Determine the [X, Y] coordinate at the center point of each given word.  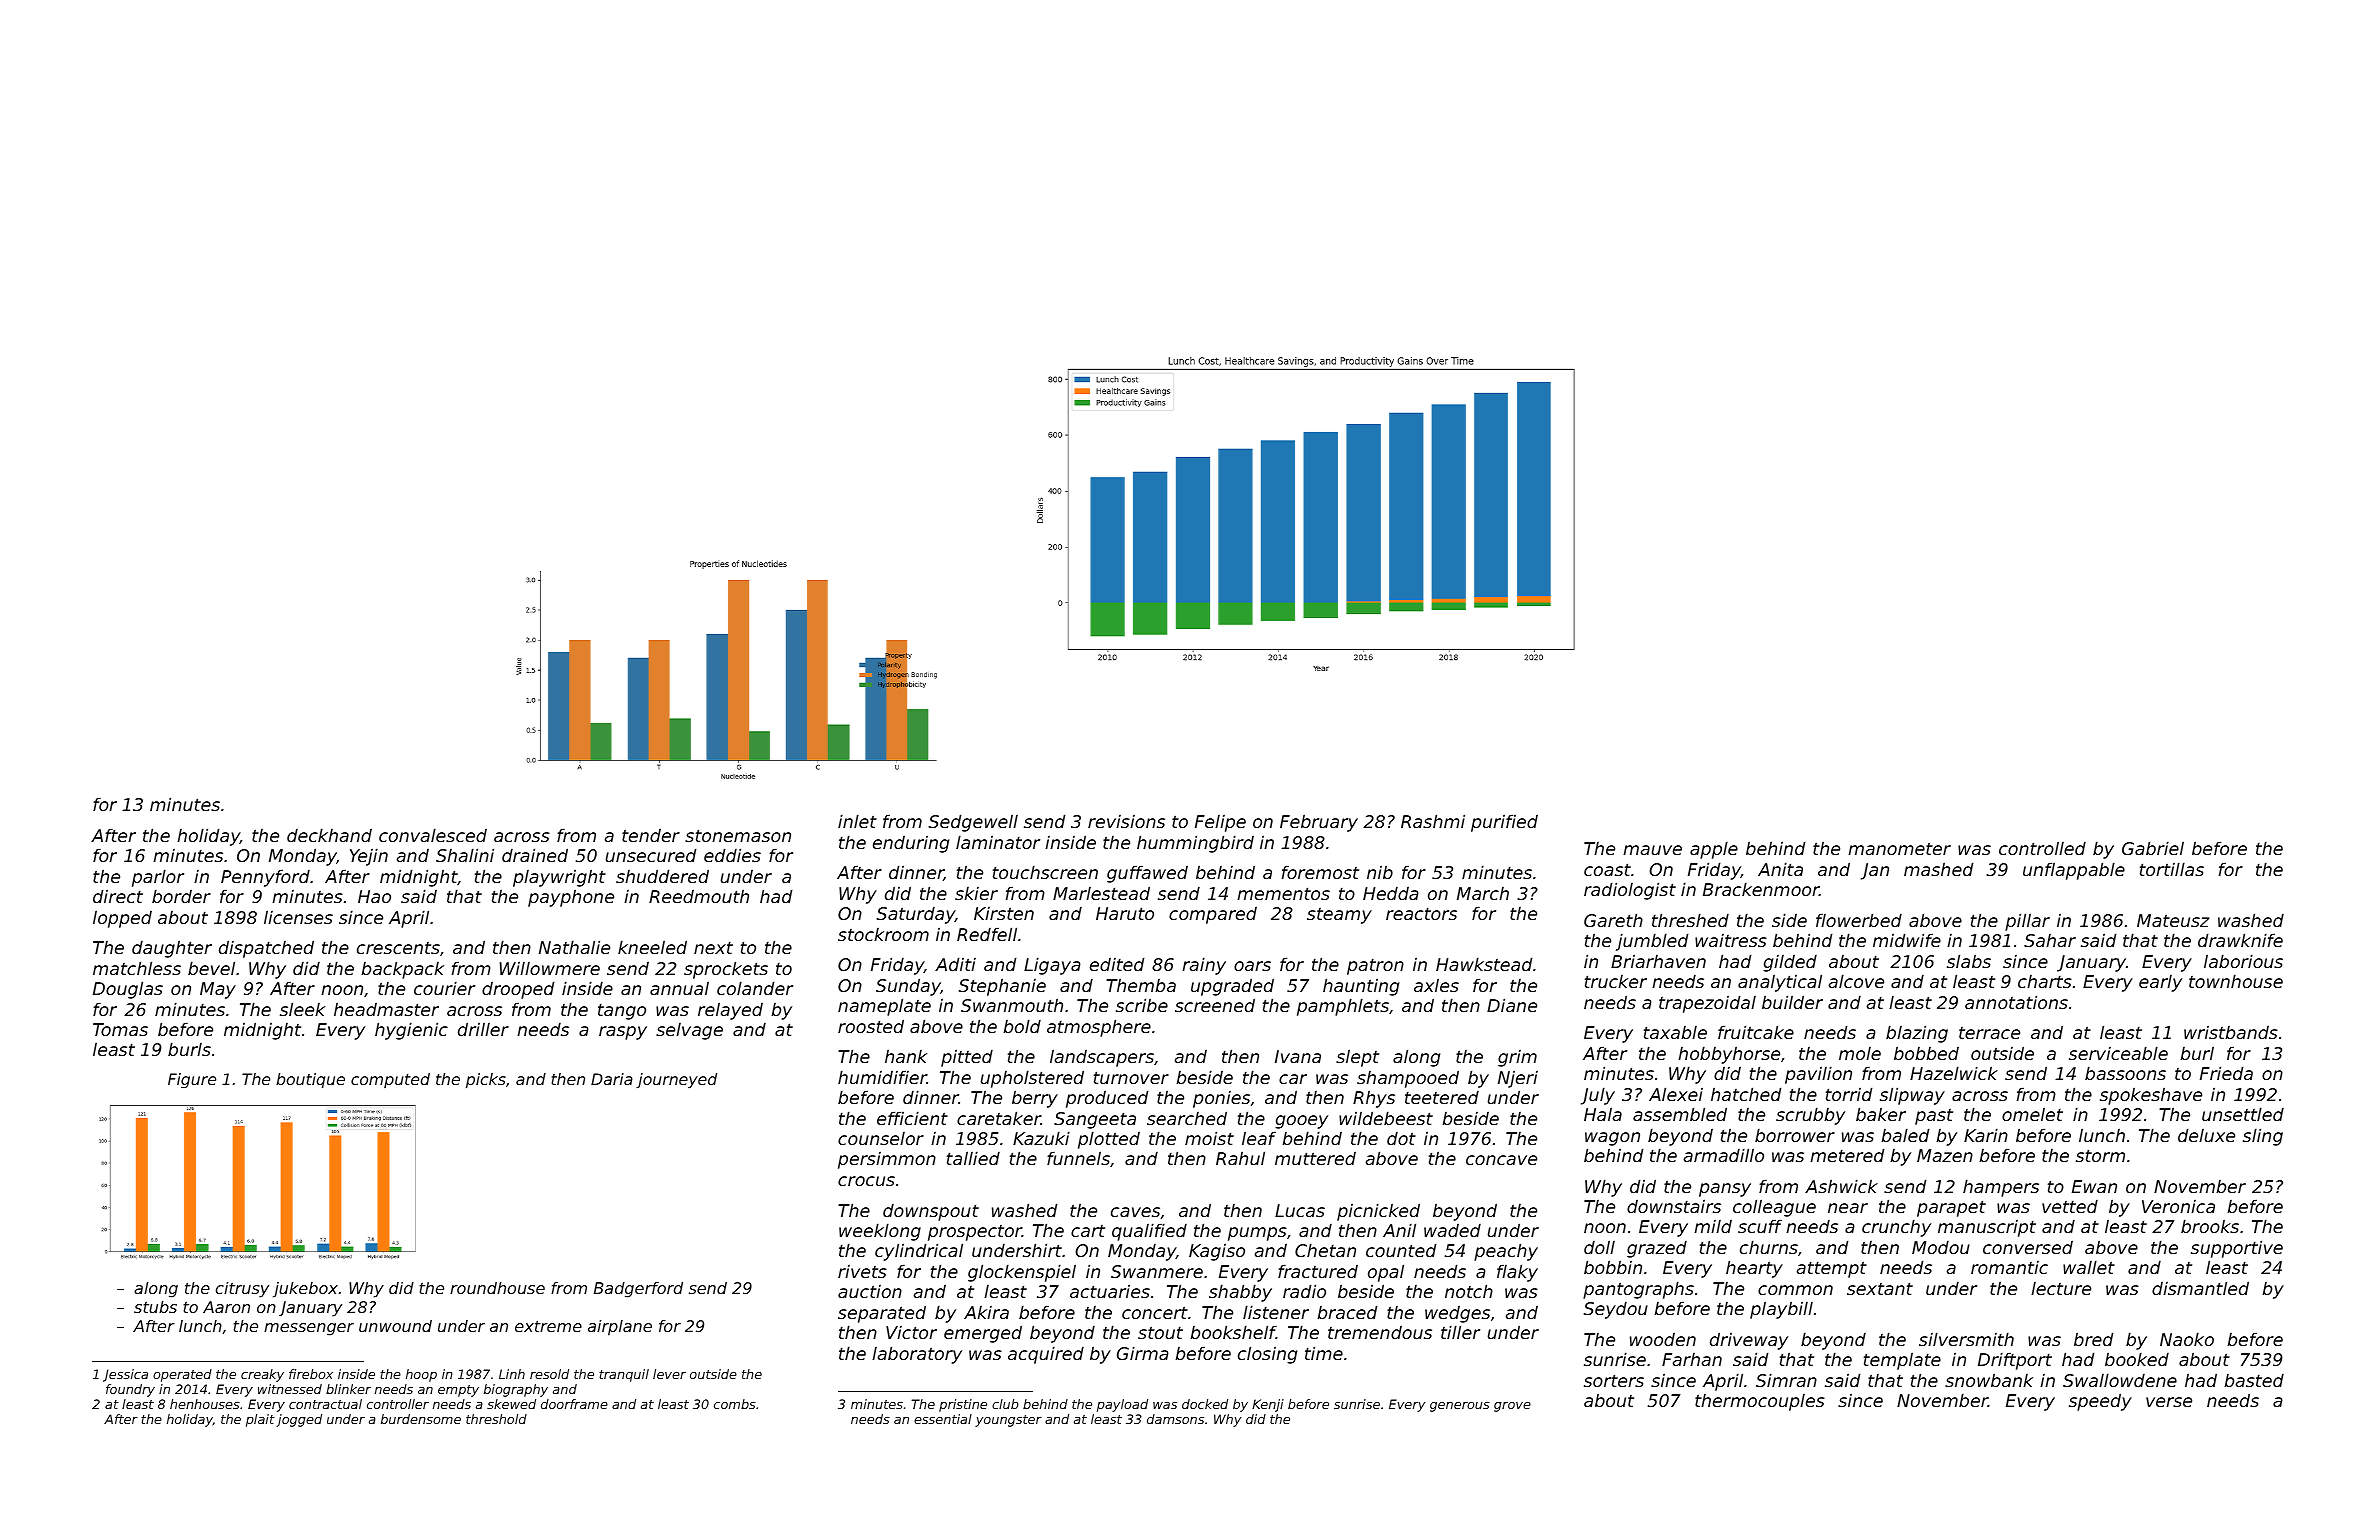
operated [182, 1375]
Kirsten [1004, 913]
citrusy [242, 1290]
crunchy [1896, 1228]
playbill [1781, 1310]
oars [1252, 966]
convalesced [433, 835]
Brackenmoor [1761, 889]
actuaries [1110, 1291]
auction [870, 1291]
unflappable [2074, 871]
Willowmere [550, 968]
